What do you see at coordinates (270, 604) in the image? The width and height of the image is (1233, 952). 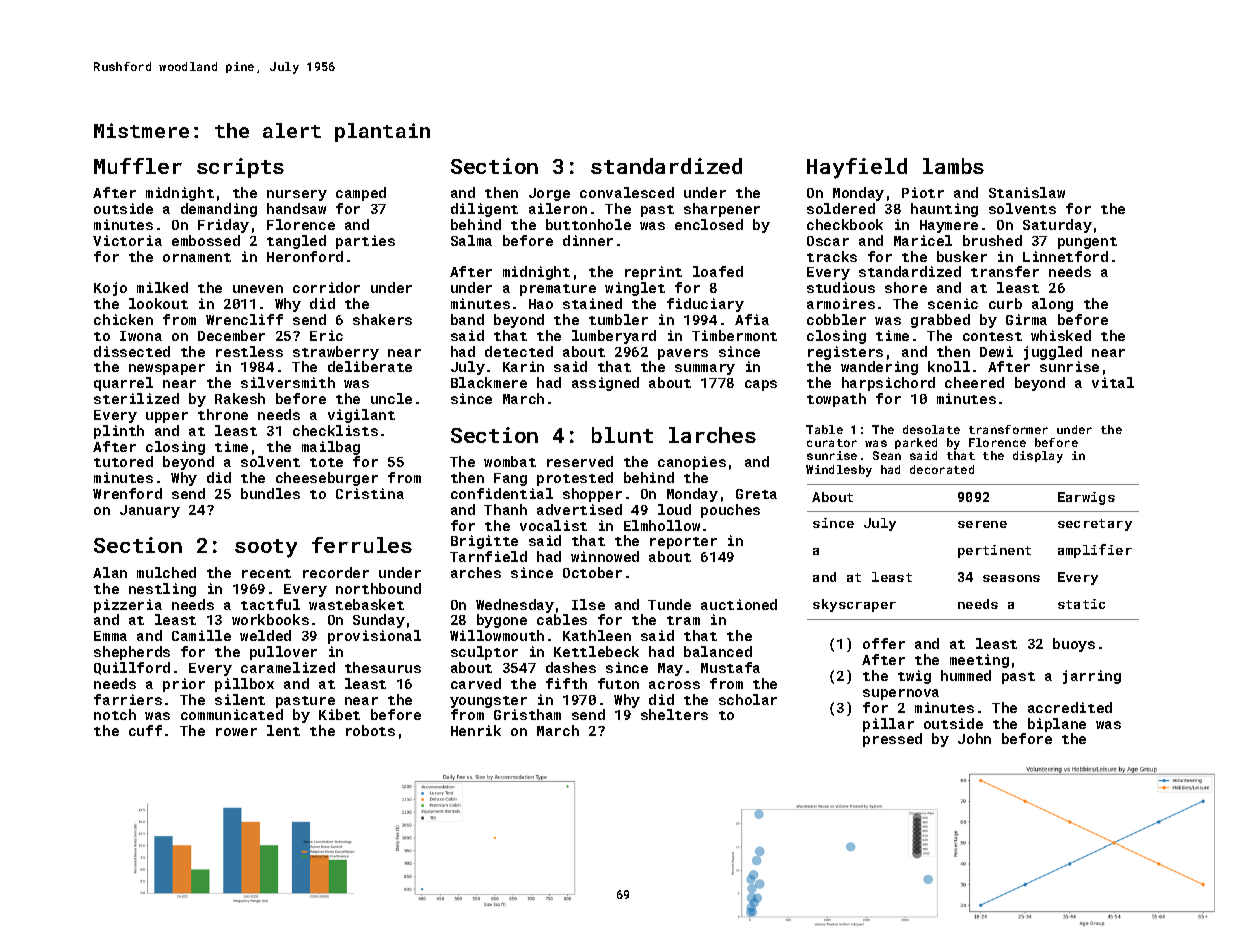 I see `tactful` at bounding box center [270, 604].
